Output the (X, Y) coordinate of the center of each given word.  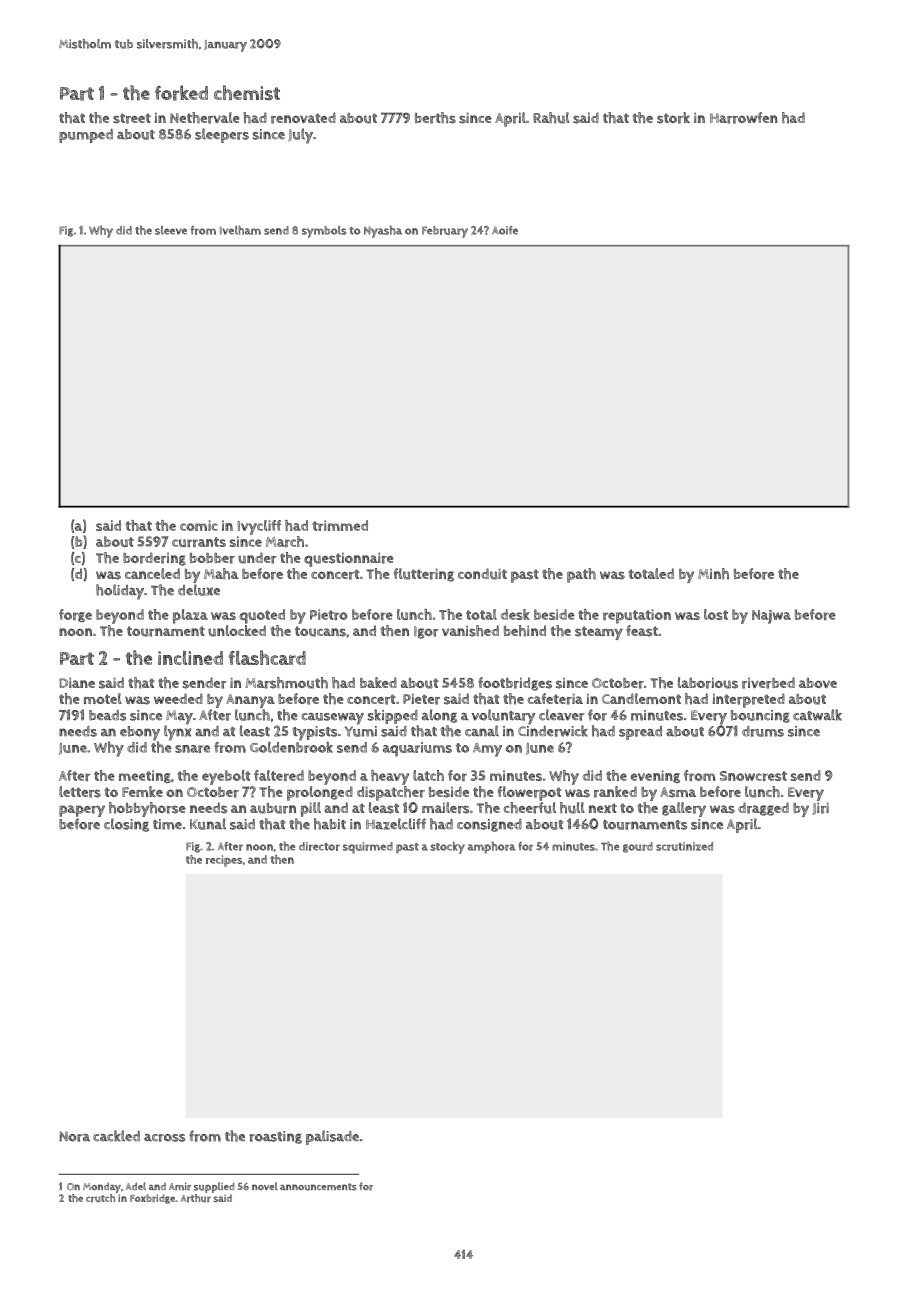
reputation (637, 616)
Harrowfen (744, 118)
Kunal (208, 824)
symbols (324, 232)
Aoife (505, 230)
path (581, 575)
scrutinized (684, 846)
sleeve (171, 230)
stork (673, 118)
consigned (489, 825)
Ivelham (240, 230)
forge (75, 615)
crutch (100, 1198)
